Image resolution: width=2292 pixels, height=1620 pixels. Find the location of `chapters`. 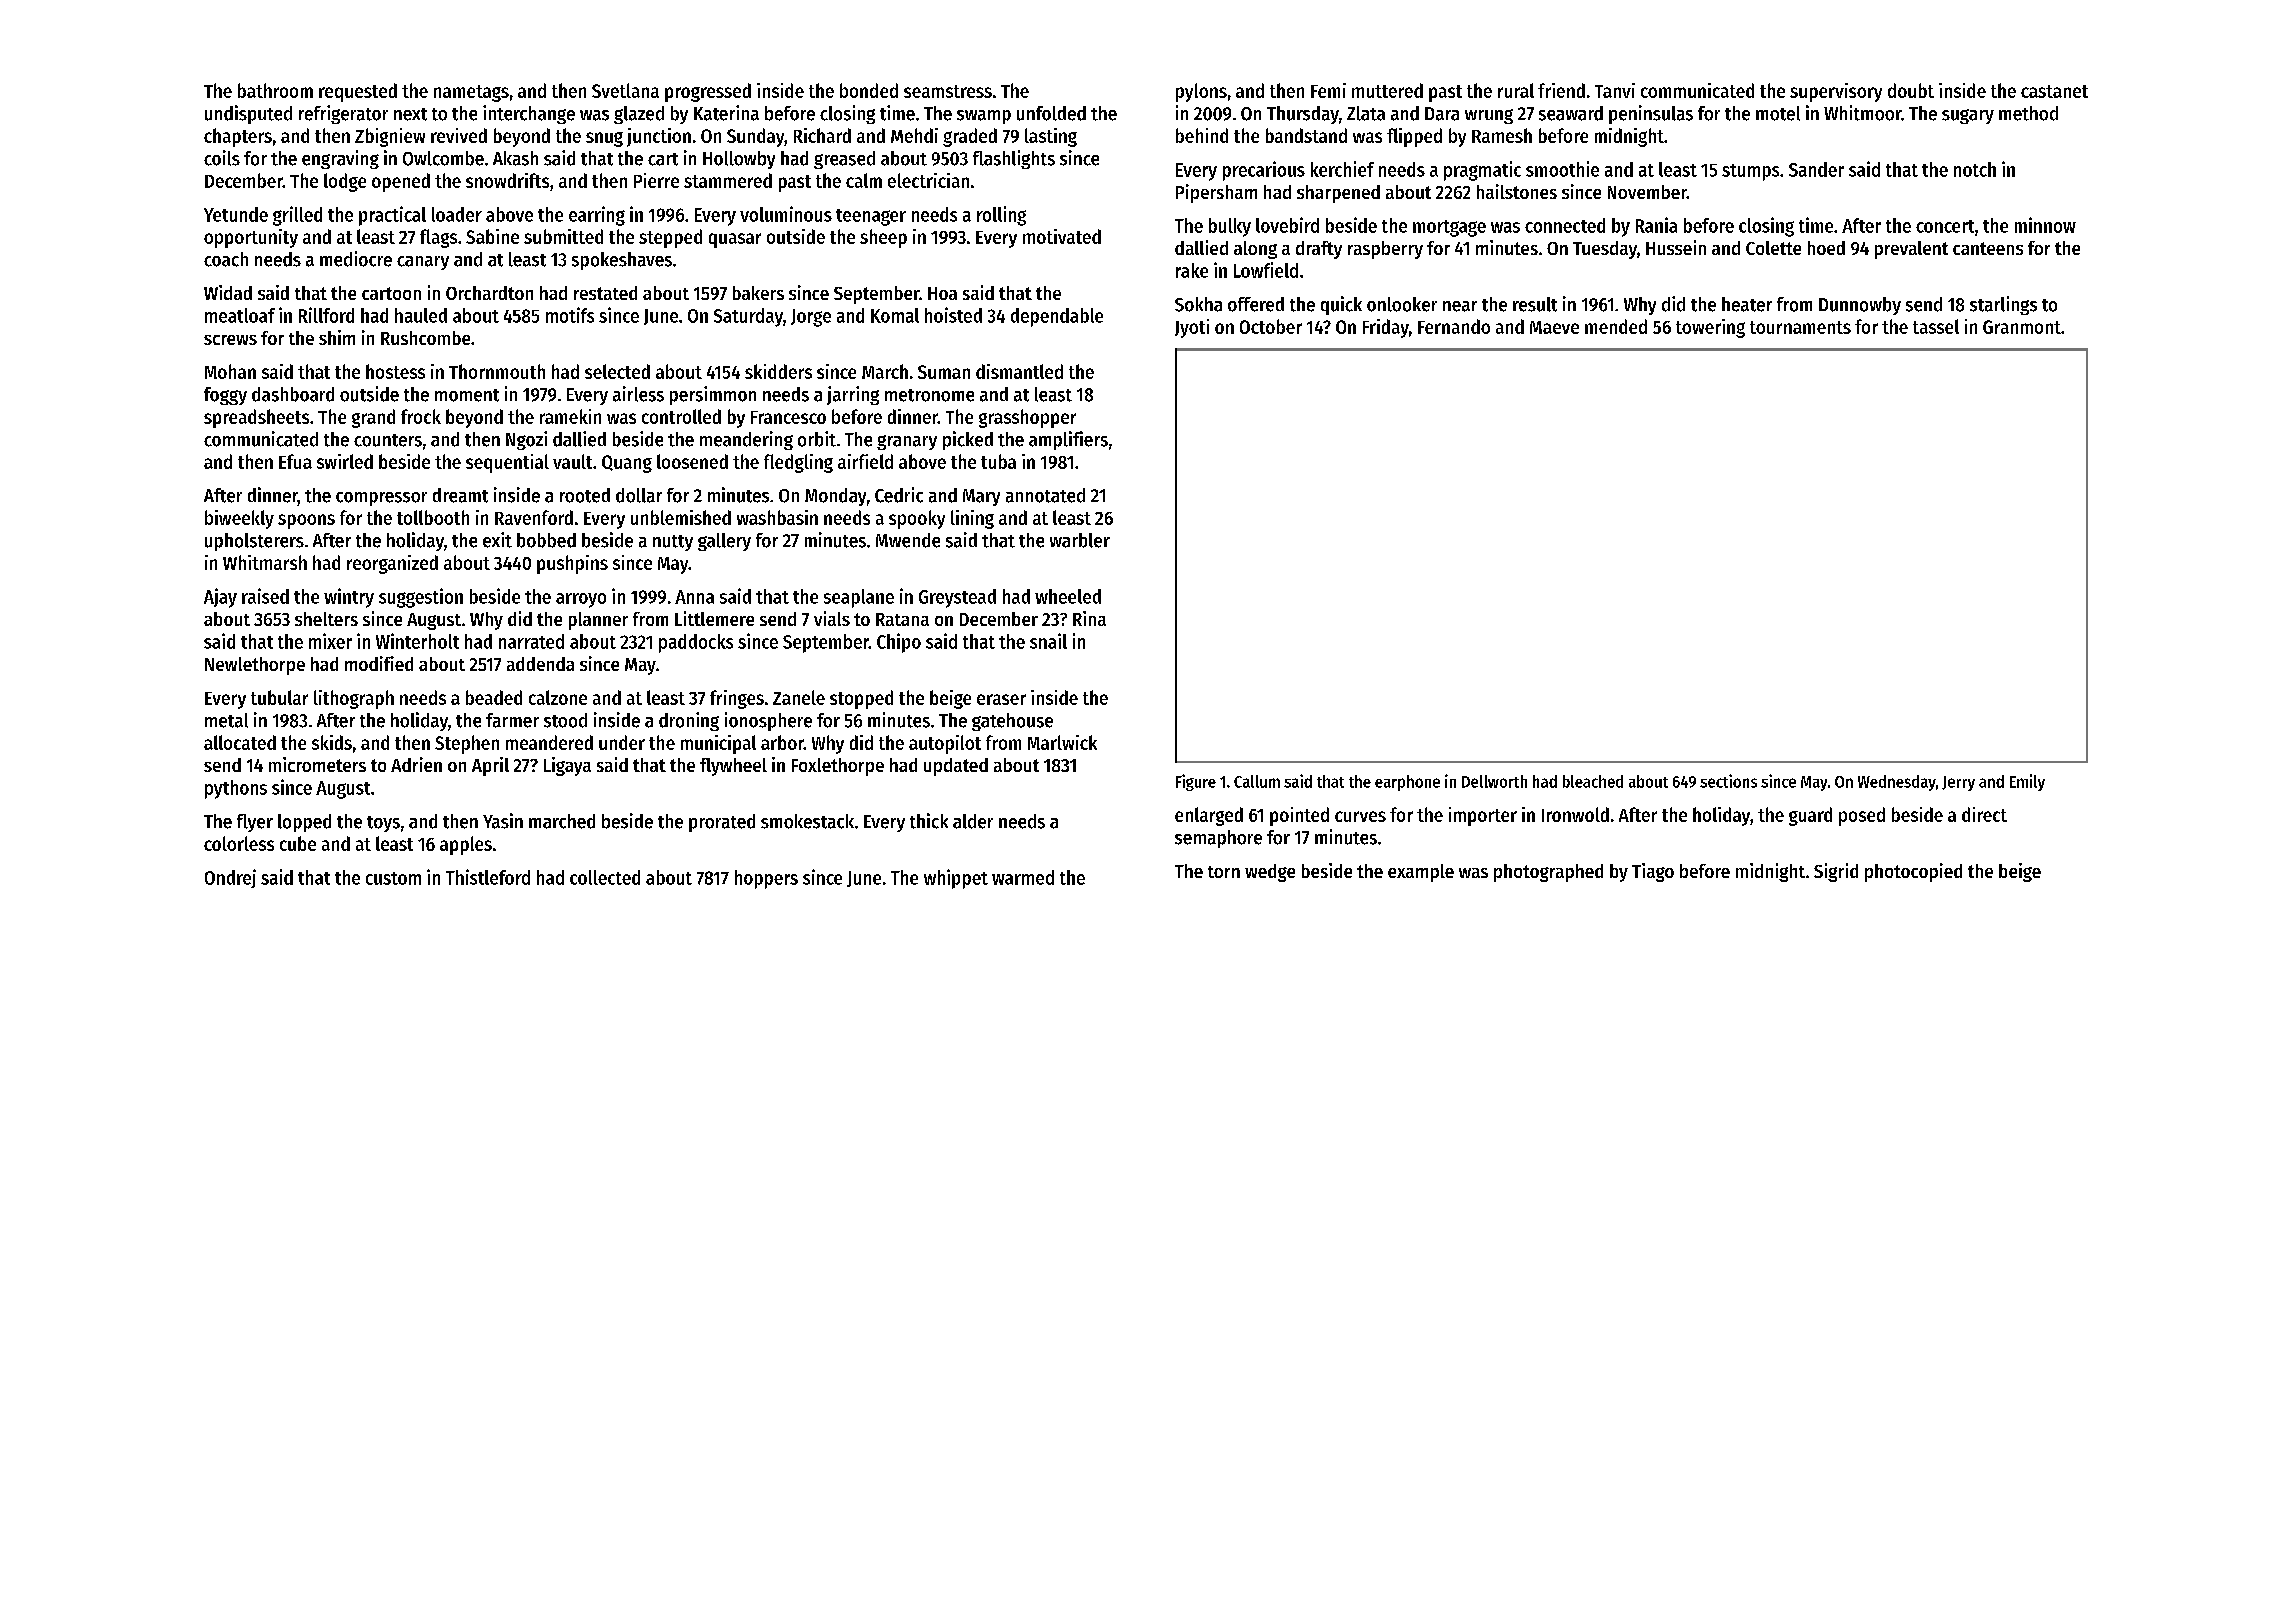

chapters is located at coordinates (238, 137).
